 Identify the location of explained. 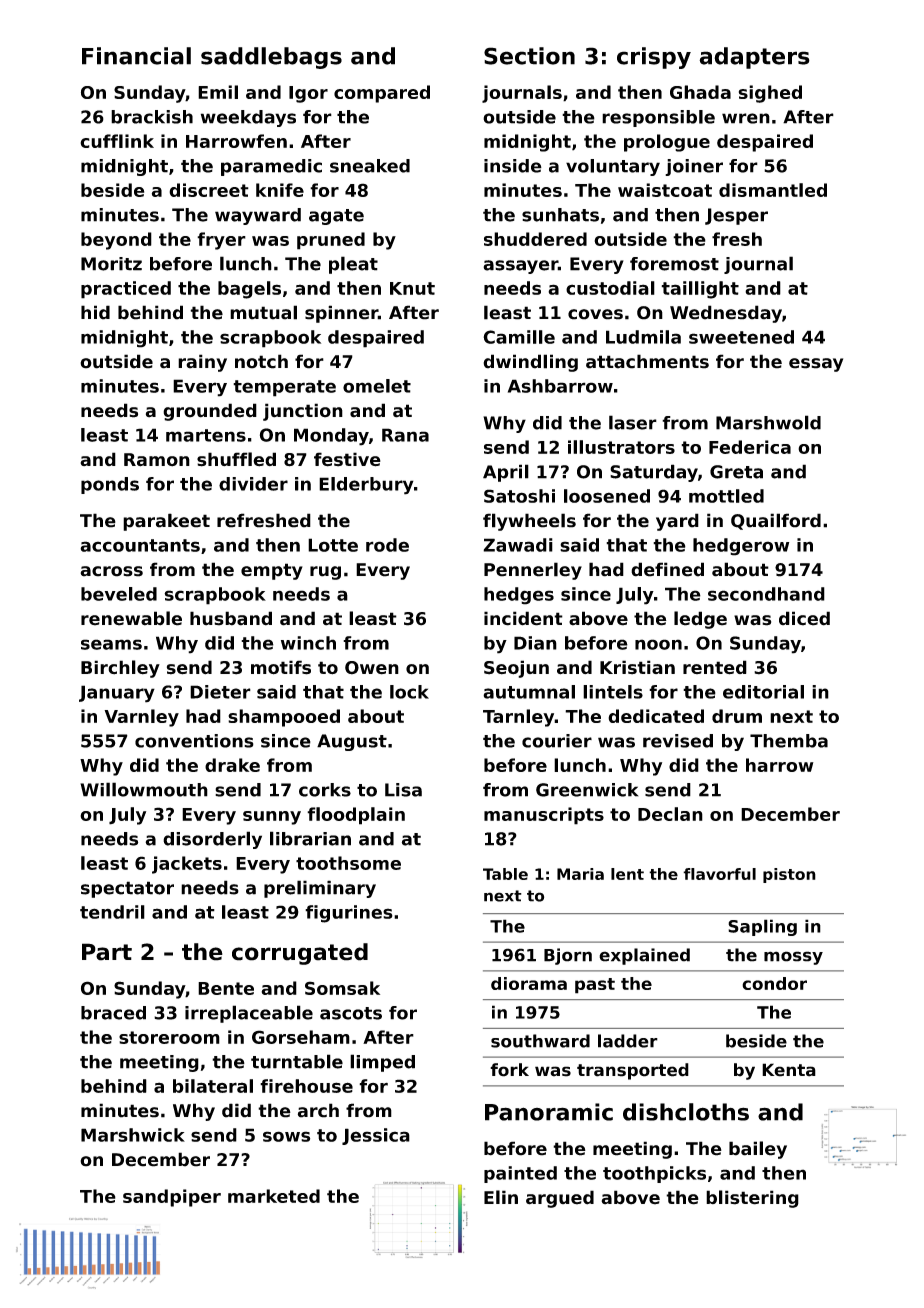
(644, 956).
